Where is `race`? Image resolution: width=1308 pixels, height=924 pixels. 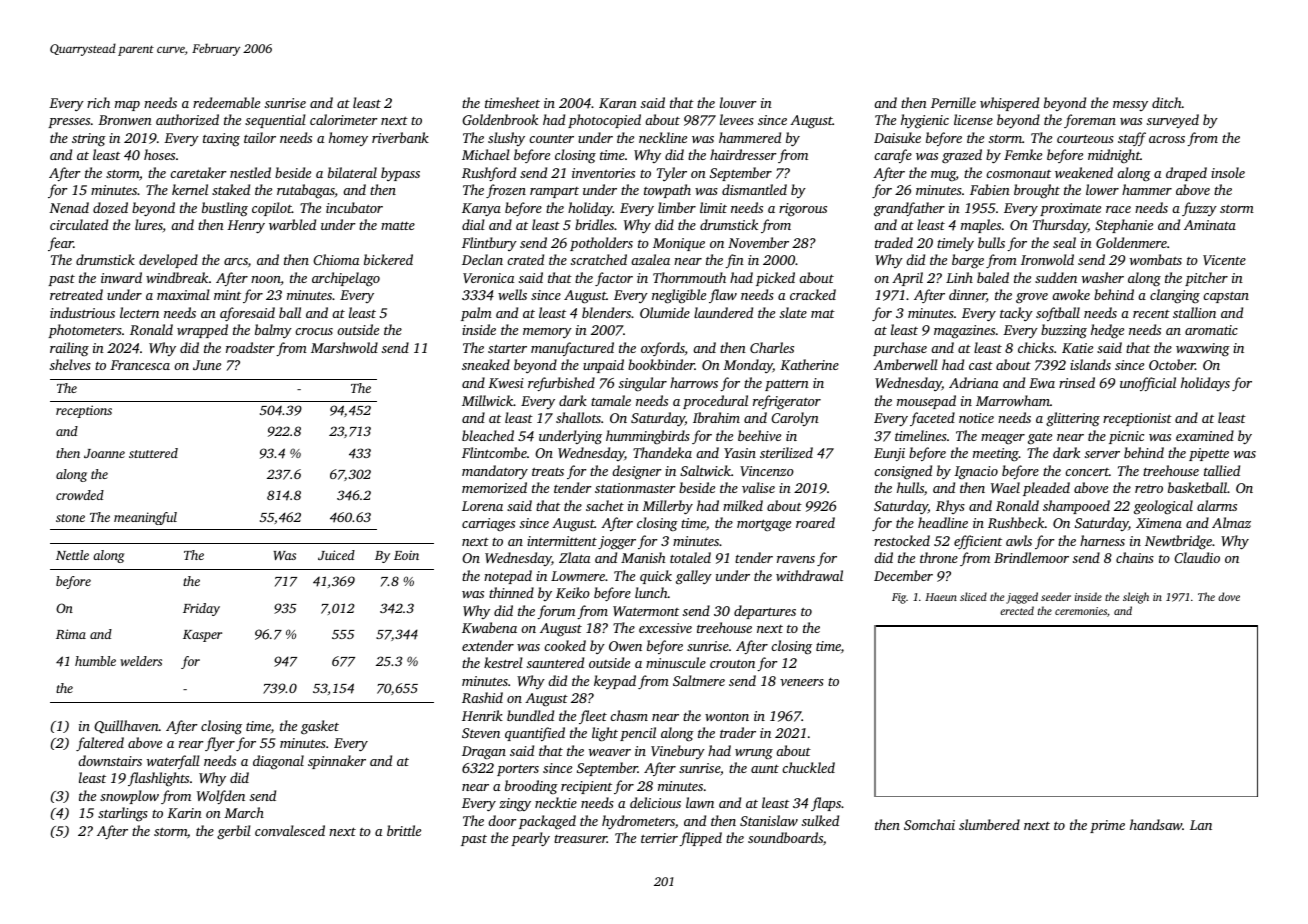 race is located at coordinates (1118, 209).
